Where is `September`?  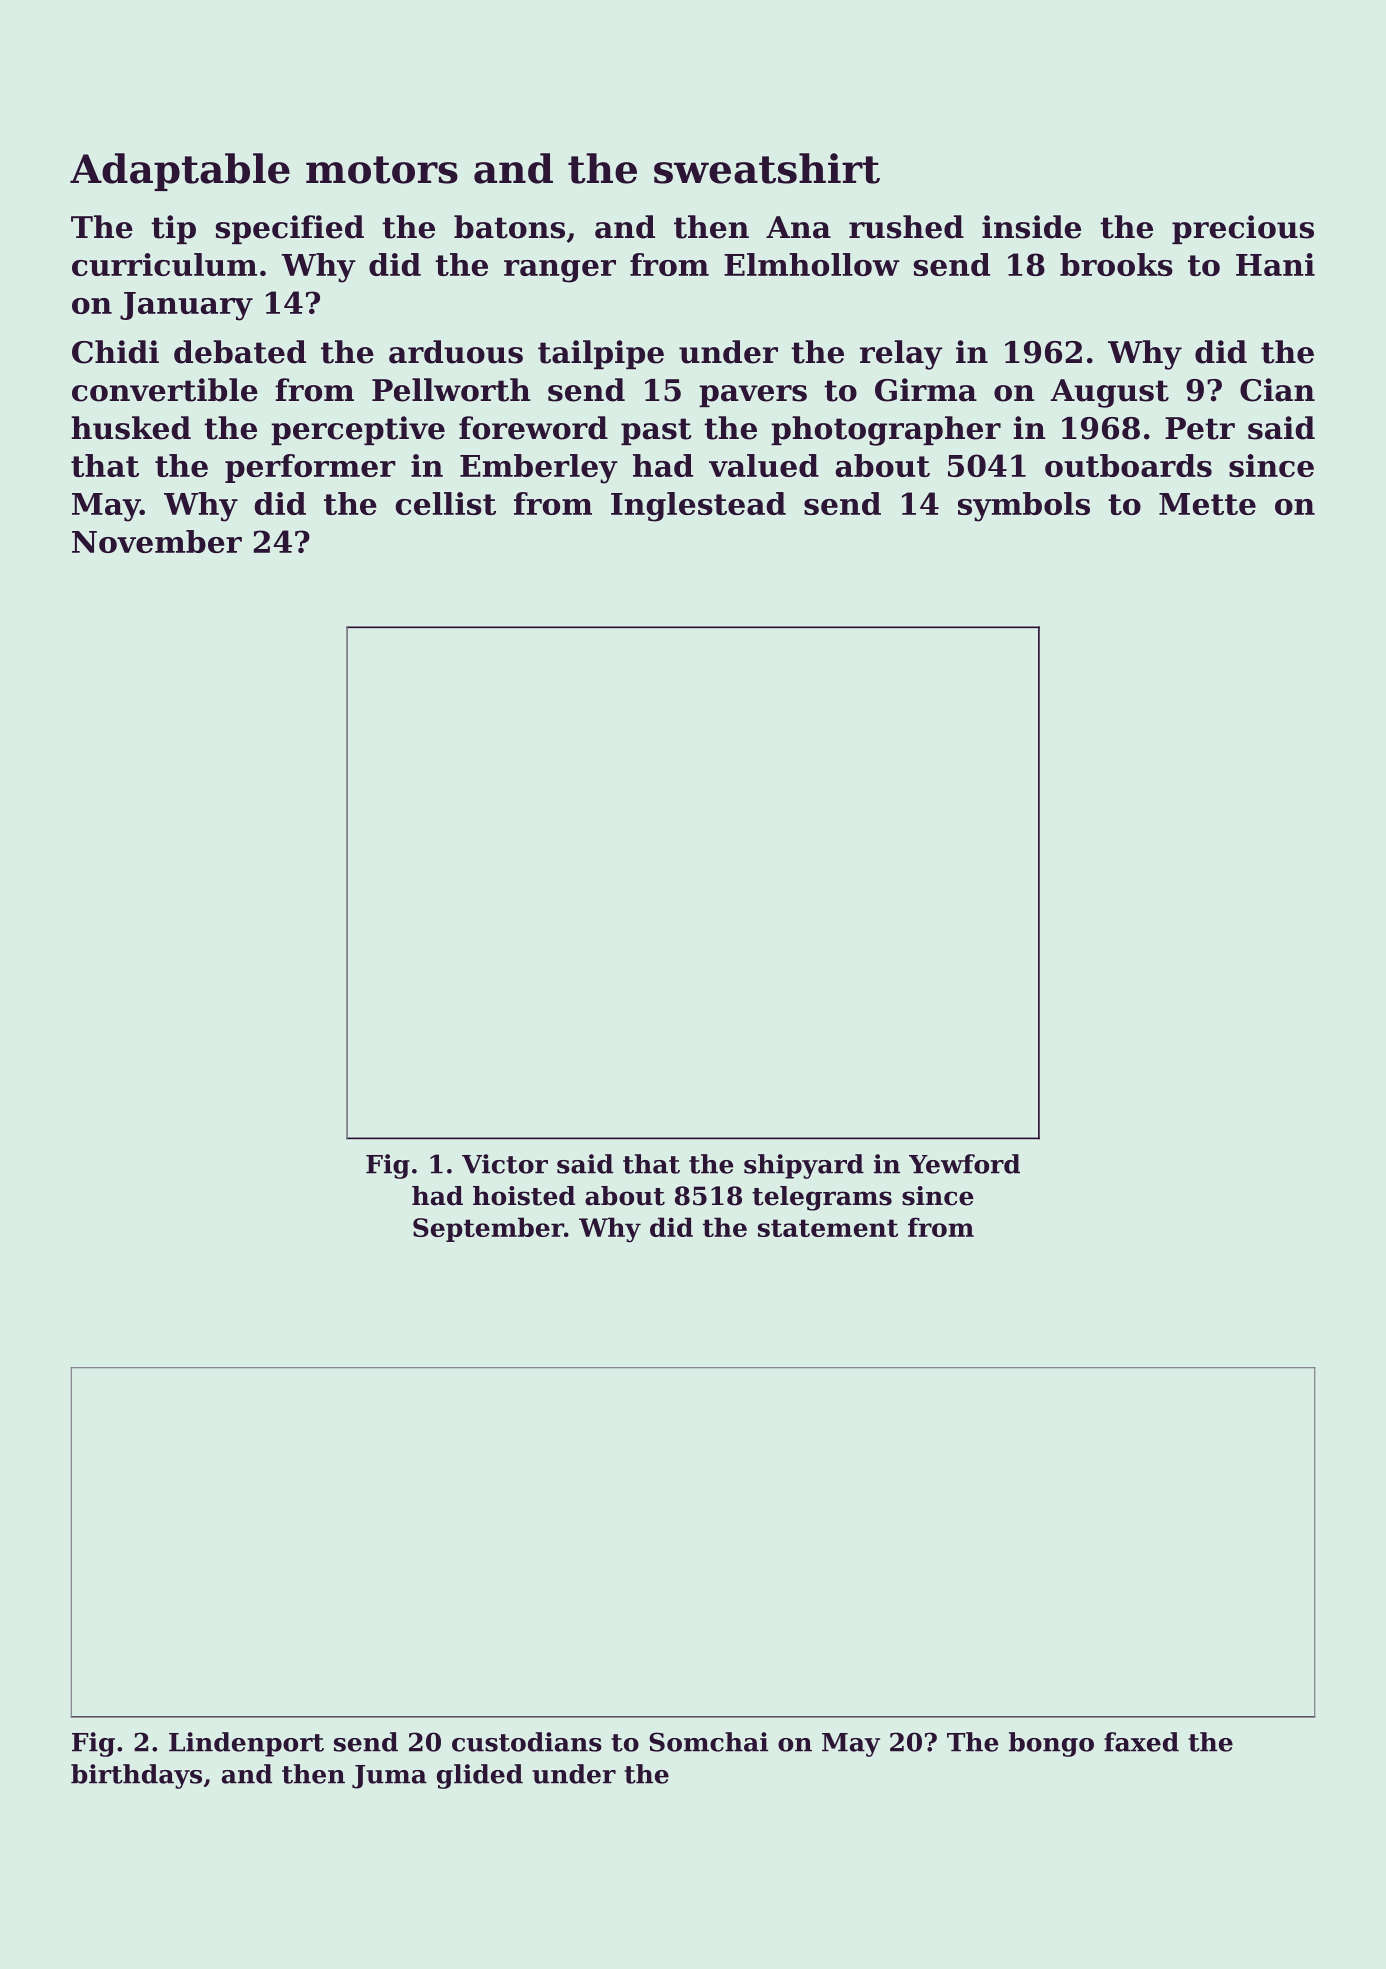 September is located at coordinates (488, 1229).
